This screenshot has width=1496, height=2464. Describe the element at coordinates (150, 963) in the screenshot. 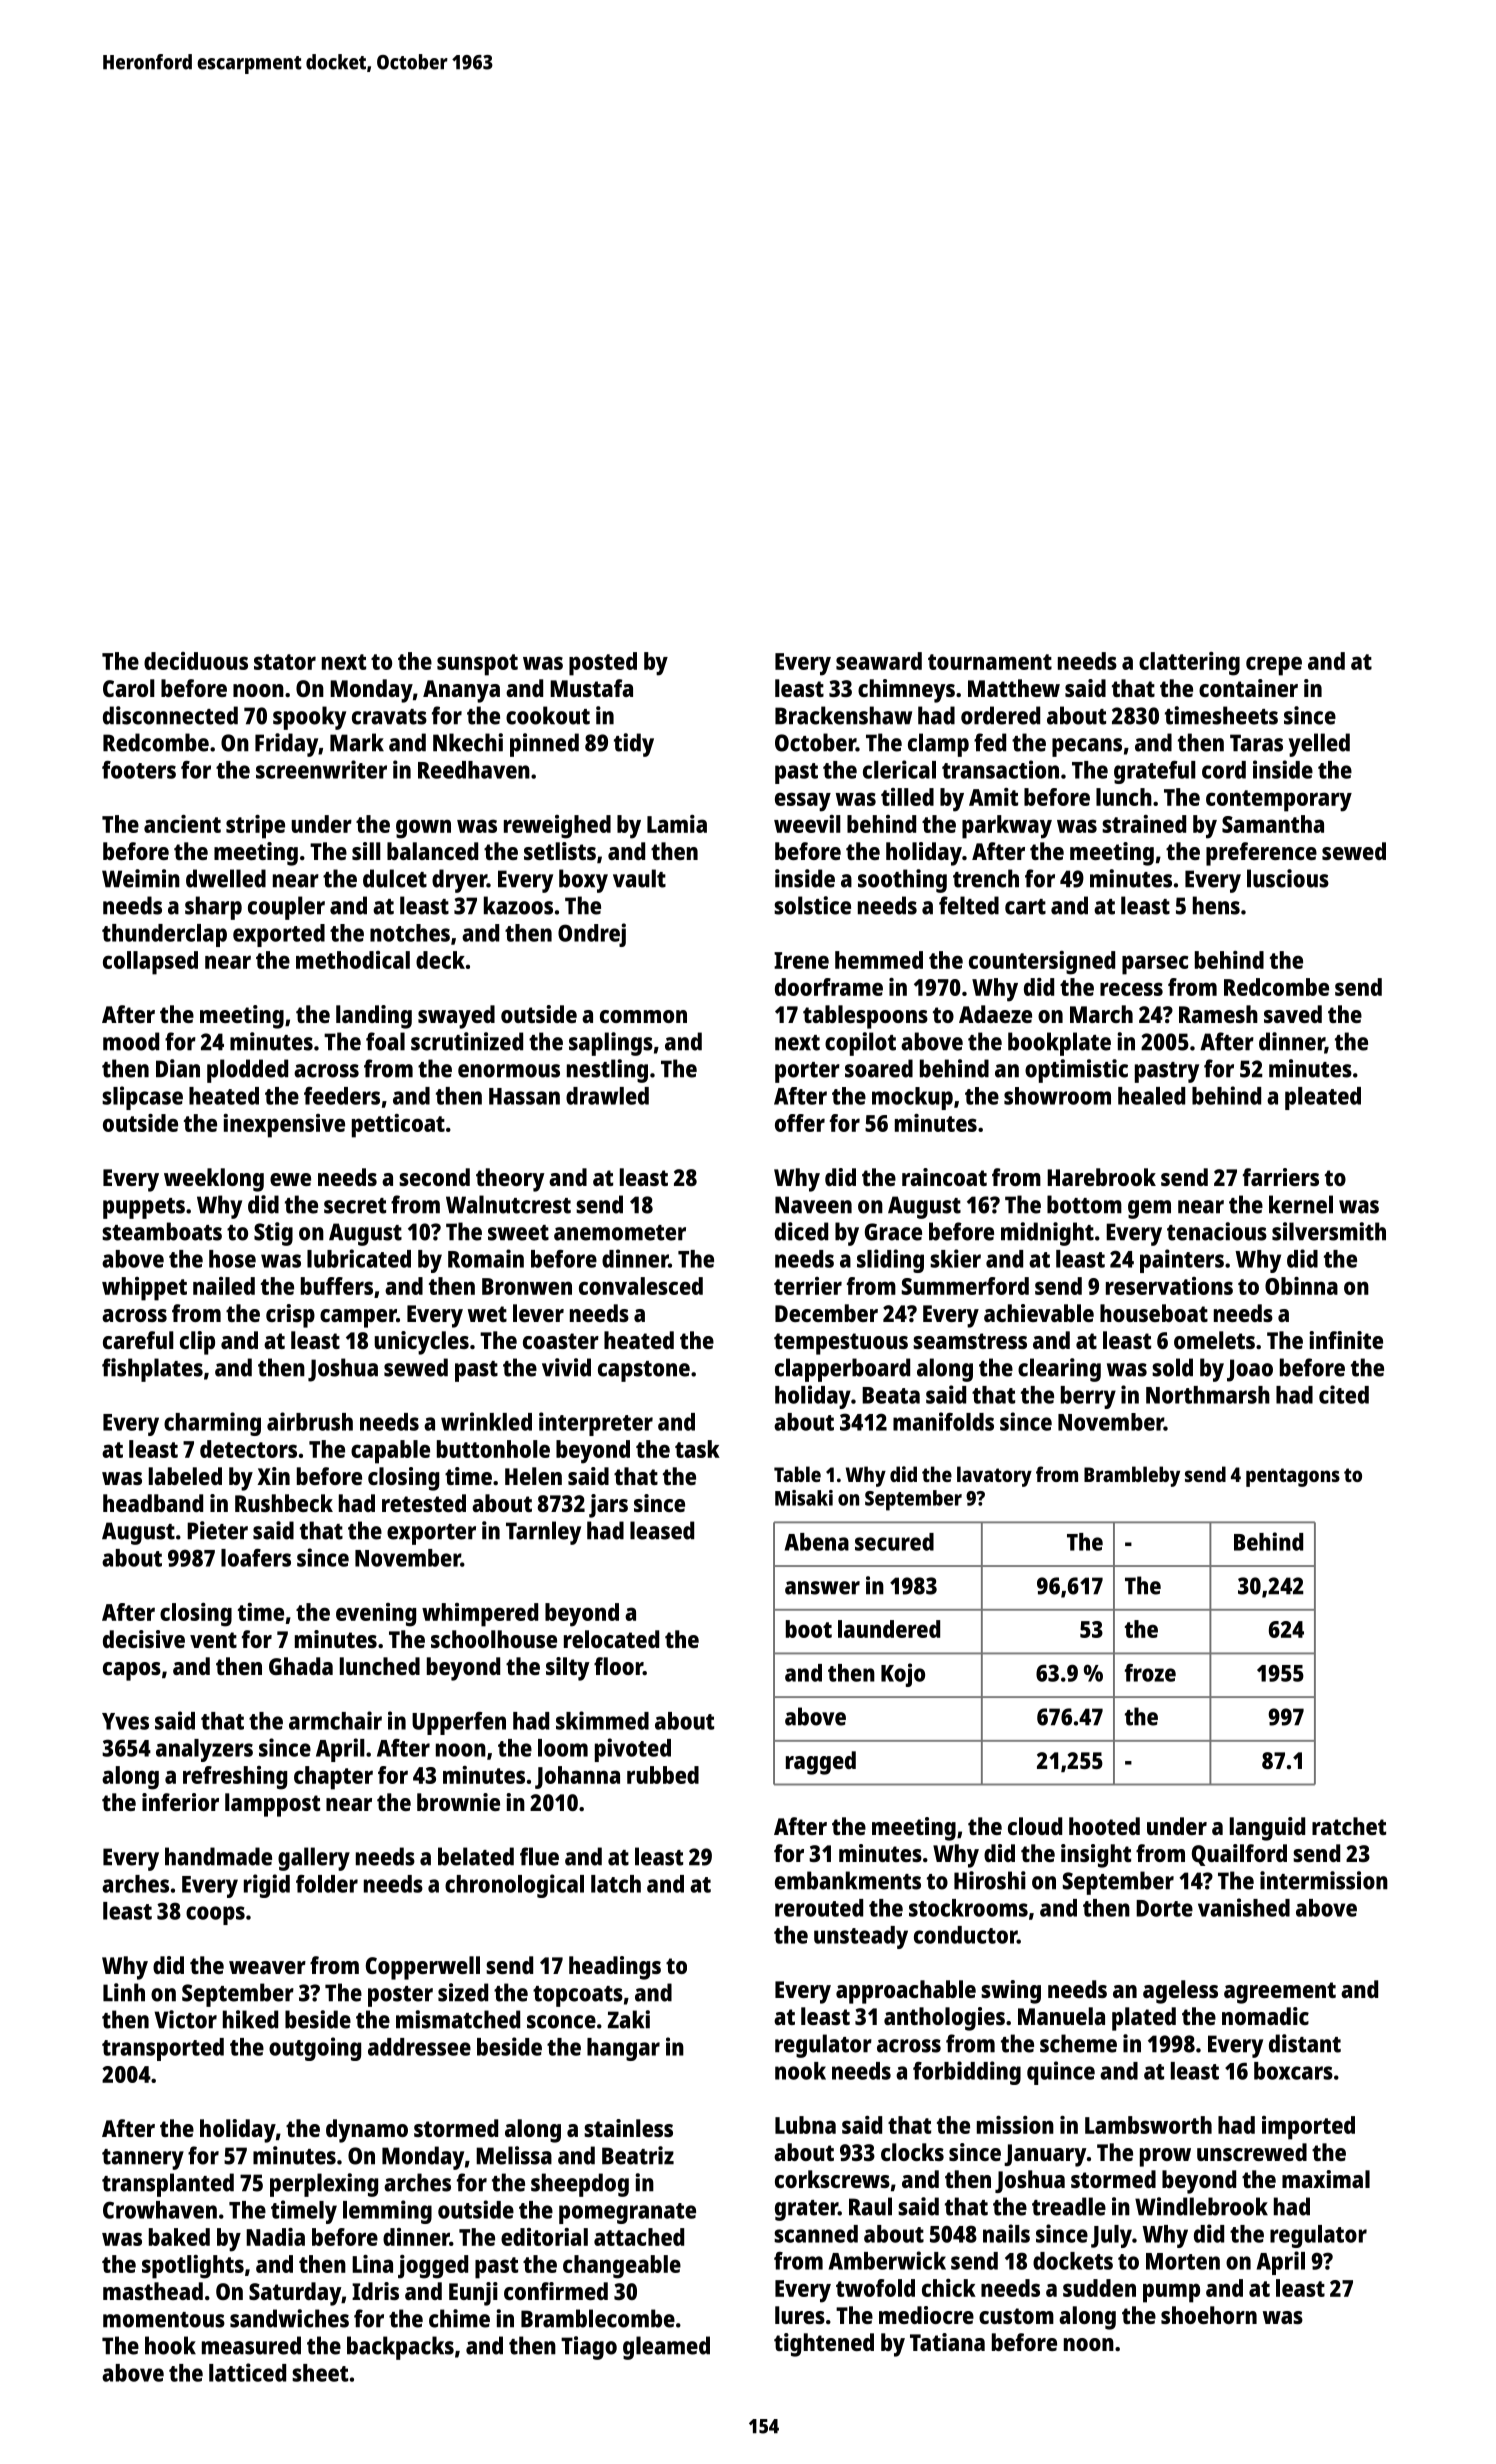

I see `collapsed` at that location.
